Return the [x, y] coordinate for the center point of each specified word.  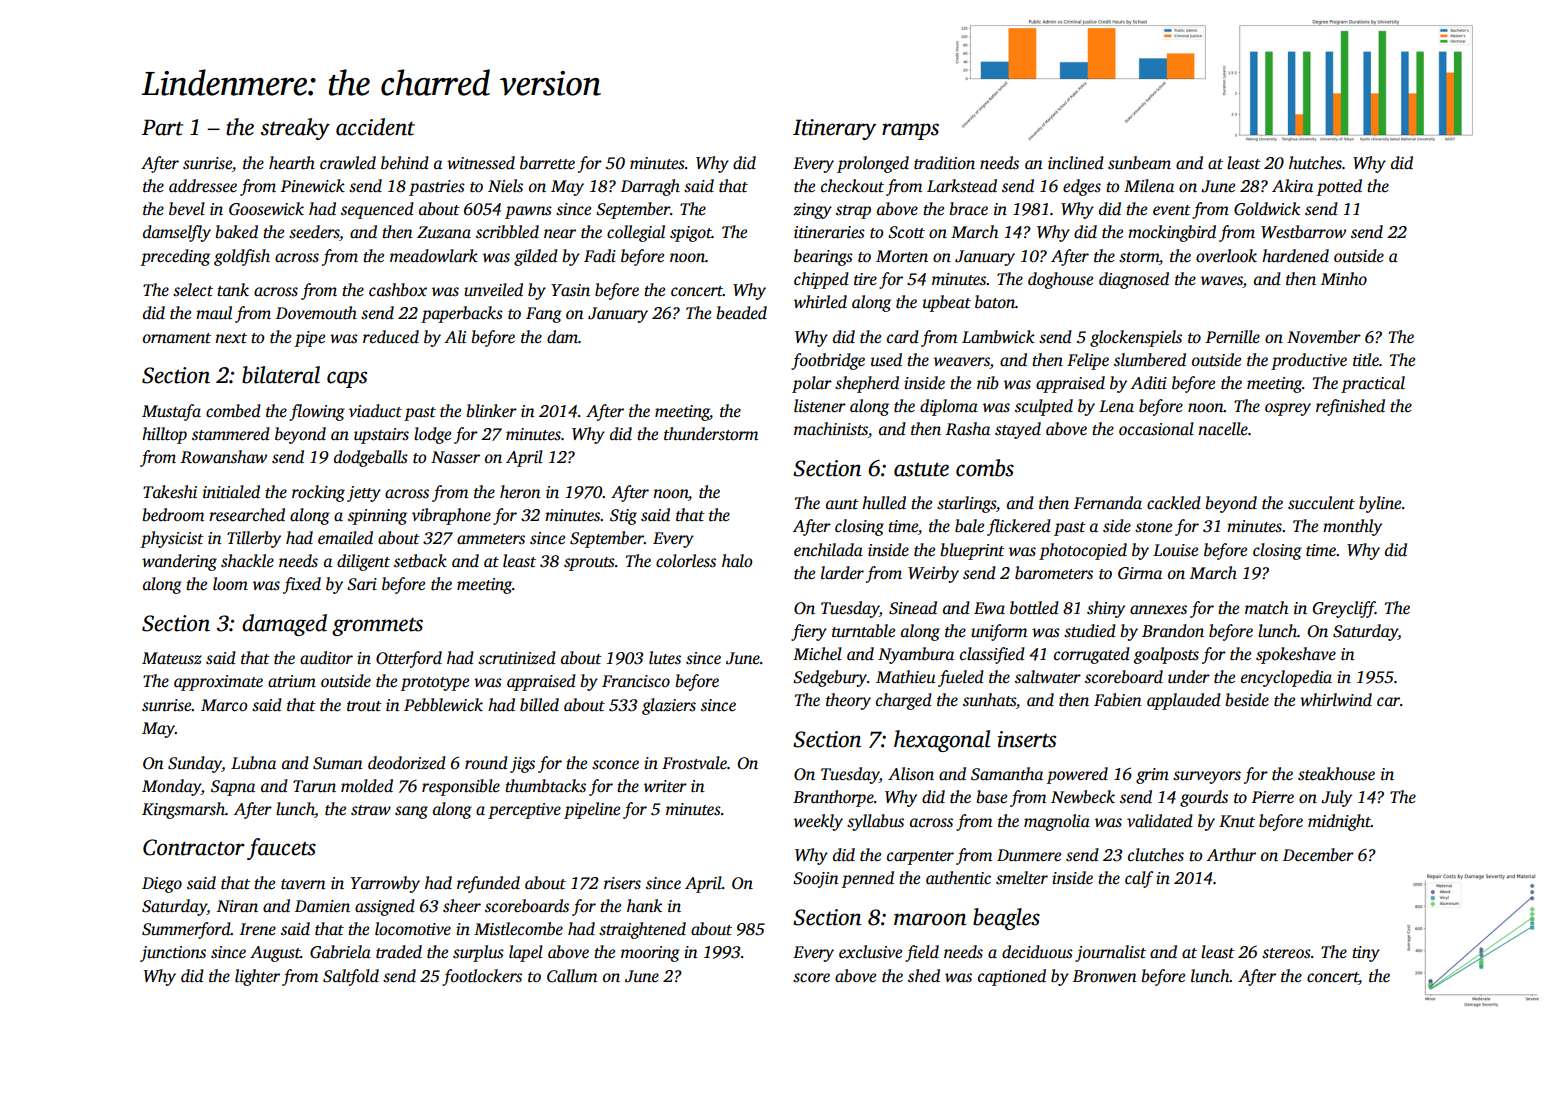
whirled [820, 302]
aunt [842, 504]
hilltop [164, 435]
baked [236, 232]
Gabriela [340, 952]
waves [1222, 281]
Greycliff [1344, 609]
